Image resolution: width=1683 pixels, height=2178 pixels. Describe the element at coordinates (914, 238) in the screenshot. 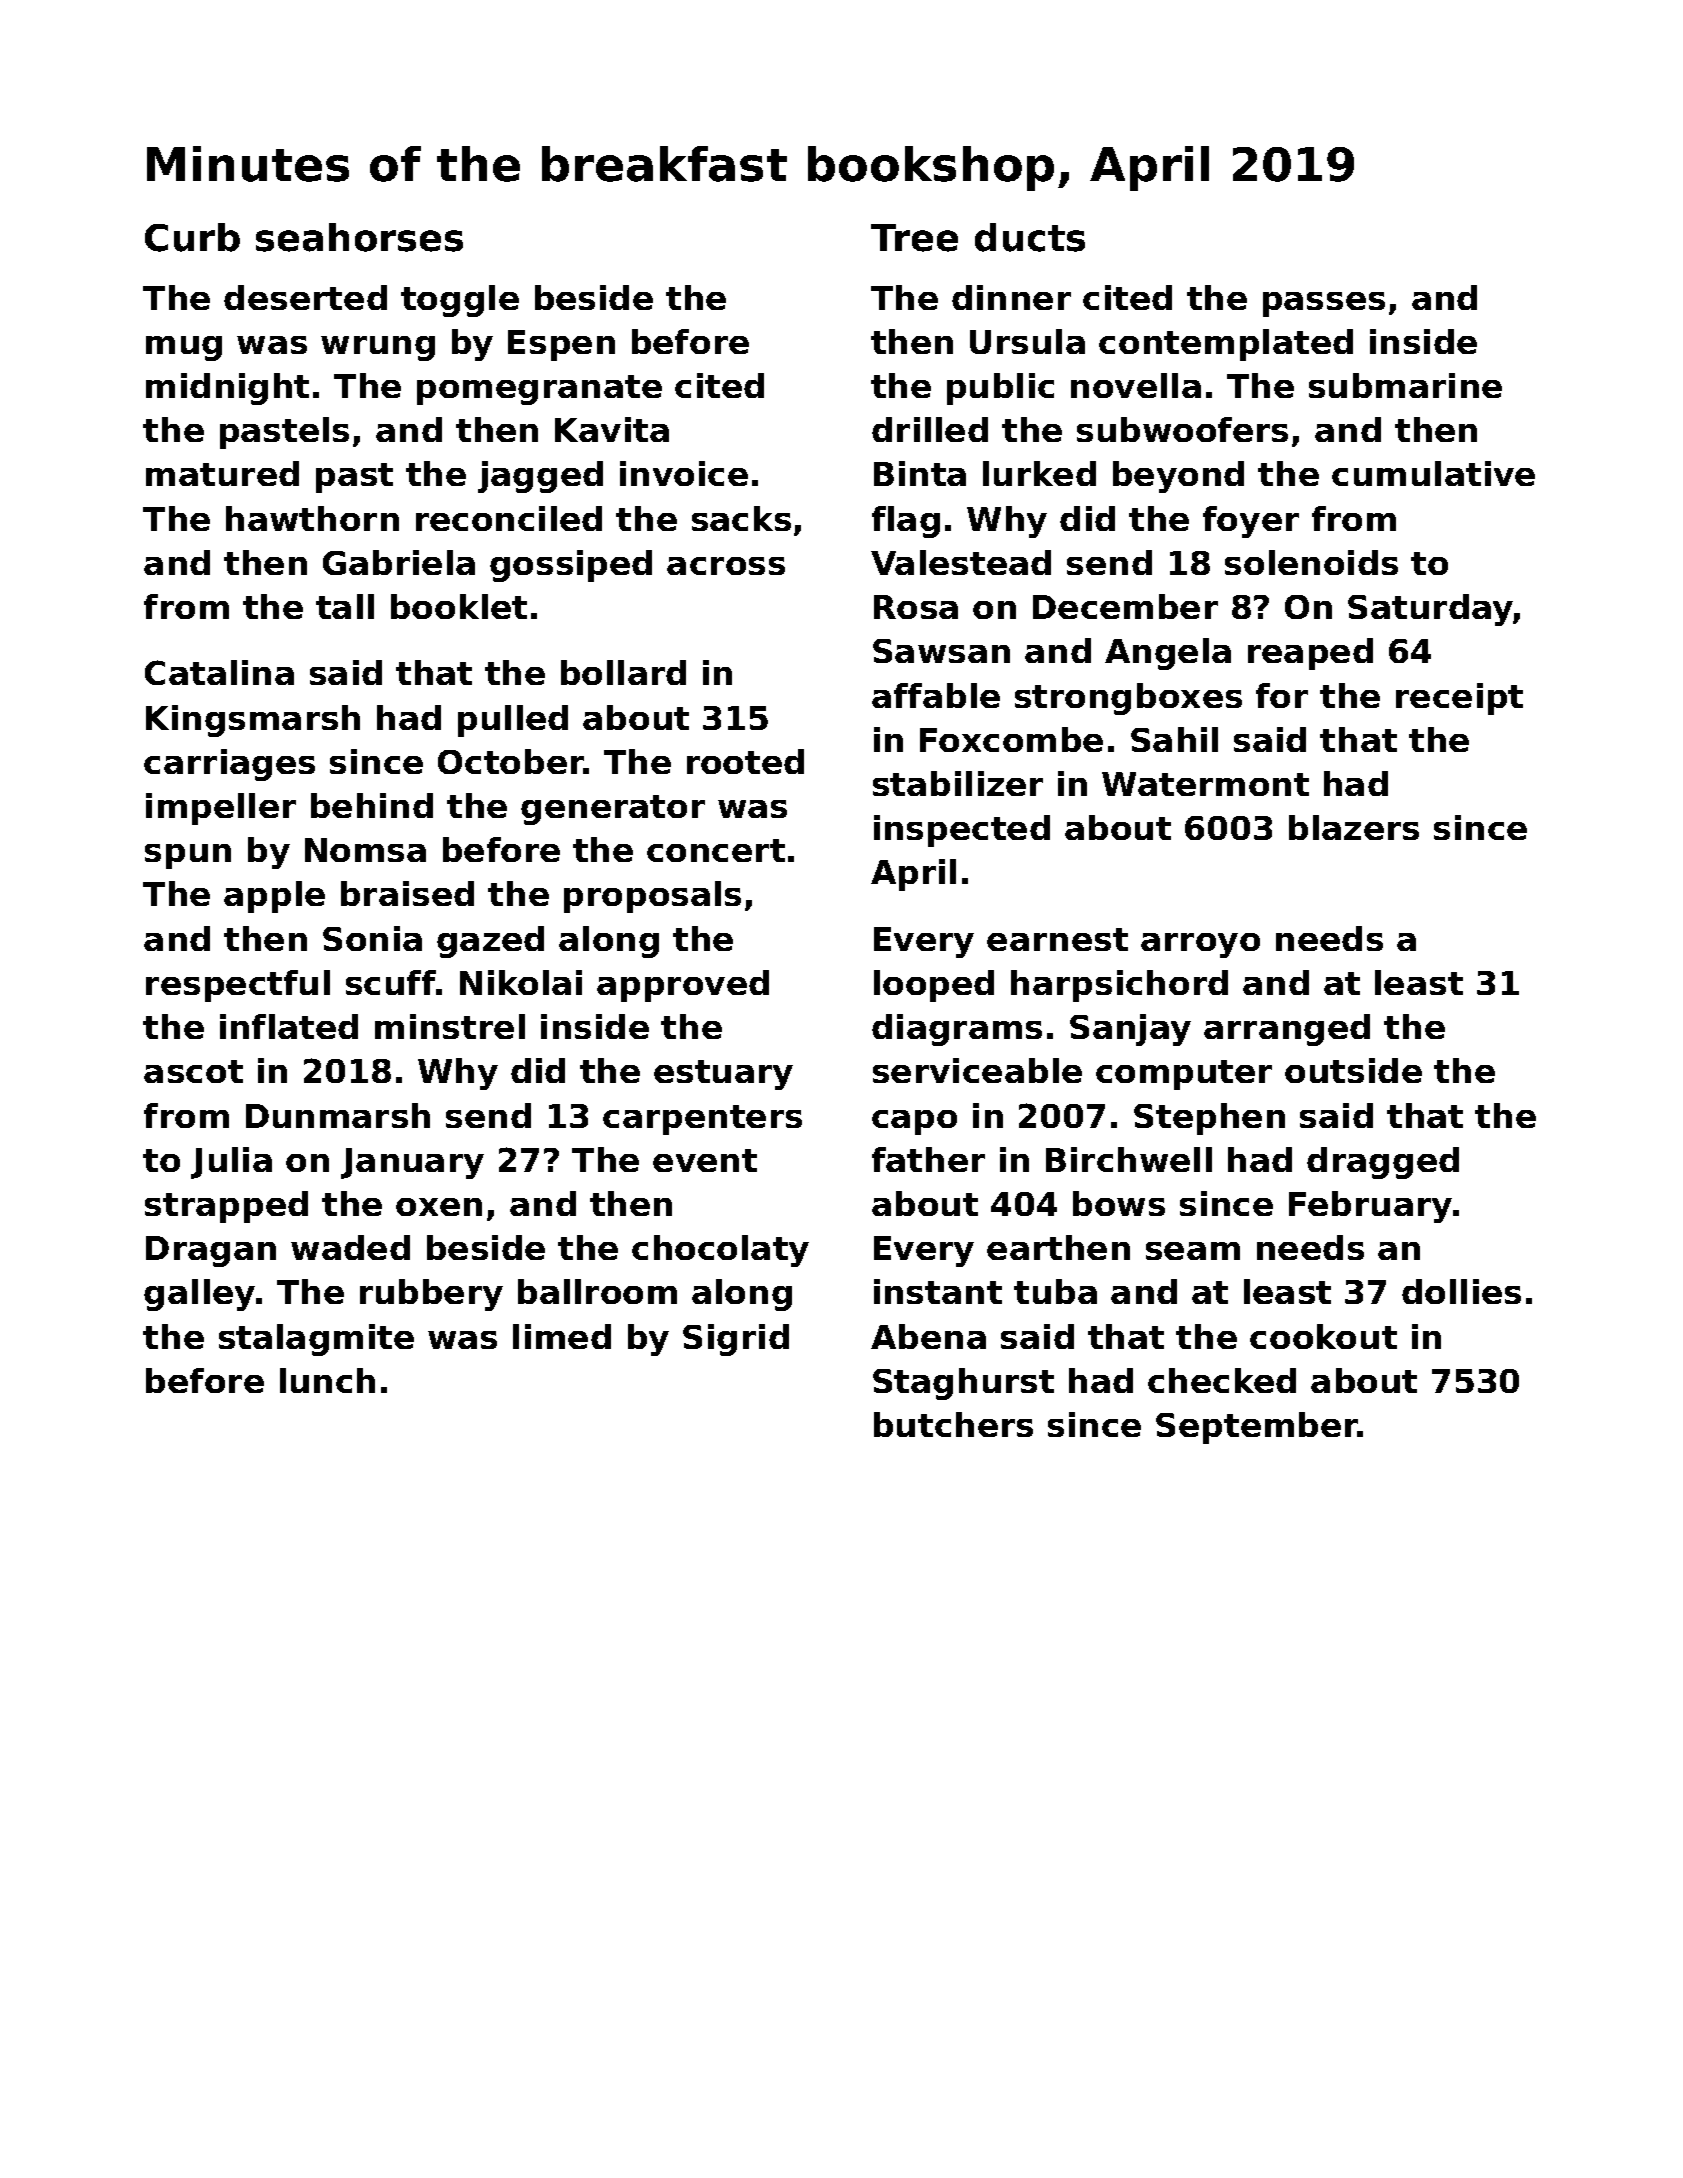

I see `Tree` at that location.
